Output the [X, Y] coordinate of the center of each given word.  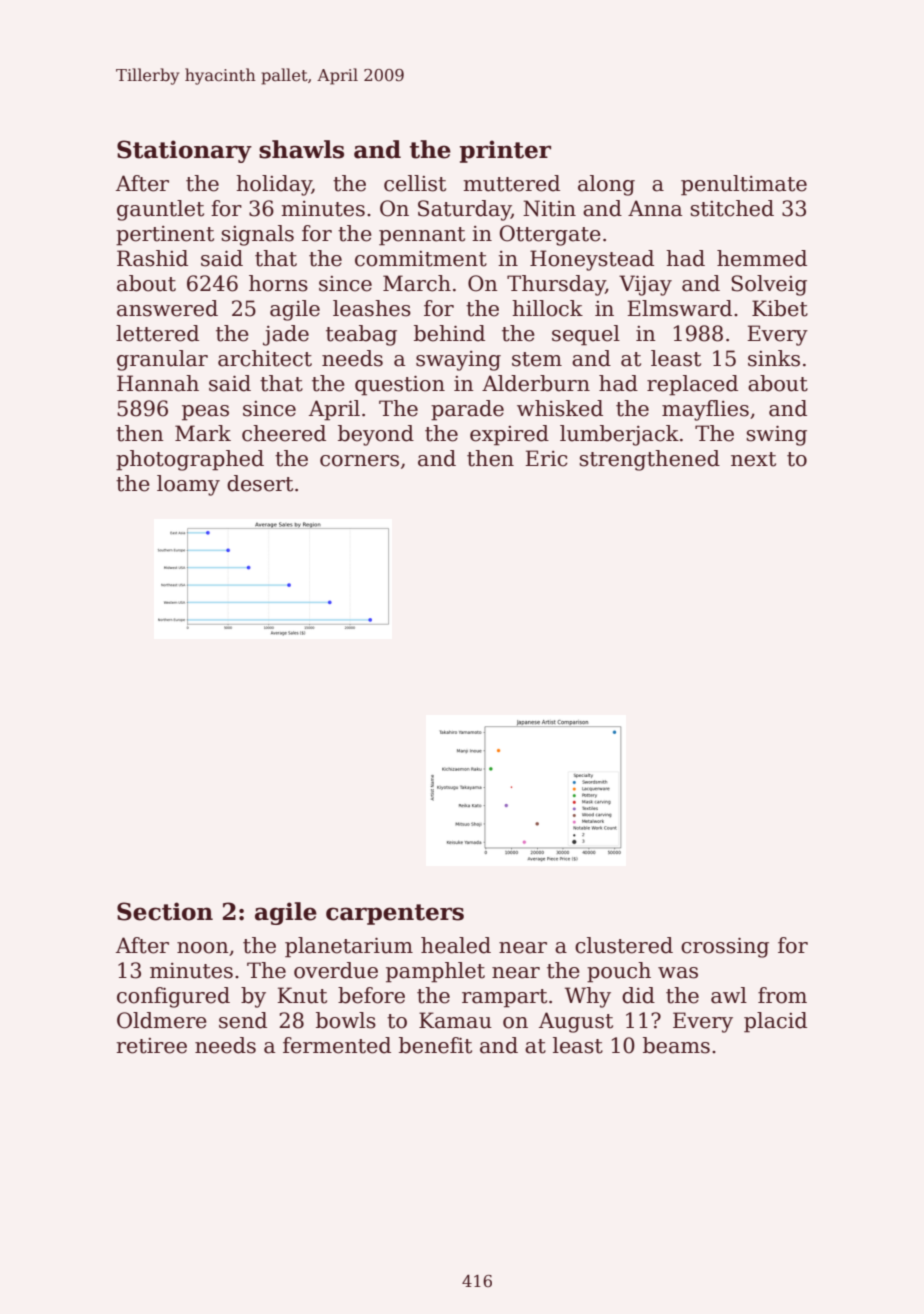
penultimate [744, 185]
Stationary [184, 151]
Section [165, 911]
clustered [624, 945]
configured [173, 997]
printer [505, 151]
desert [260, 483]
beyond [376, 435]
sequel [586, 335]
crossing [725, 948]
